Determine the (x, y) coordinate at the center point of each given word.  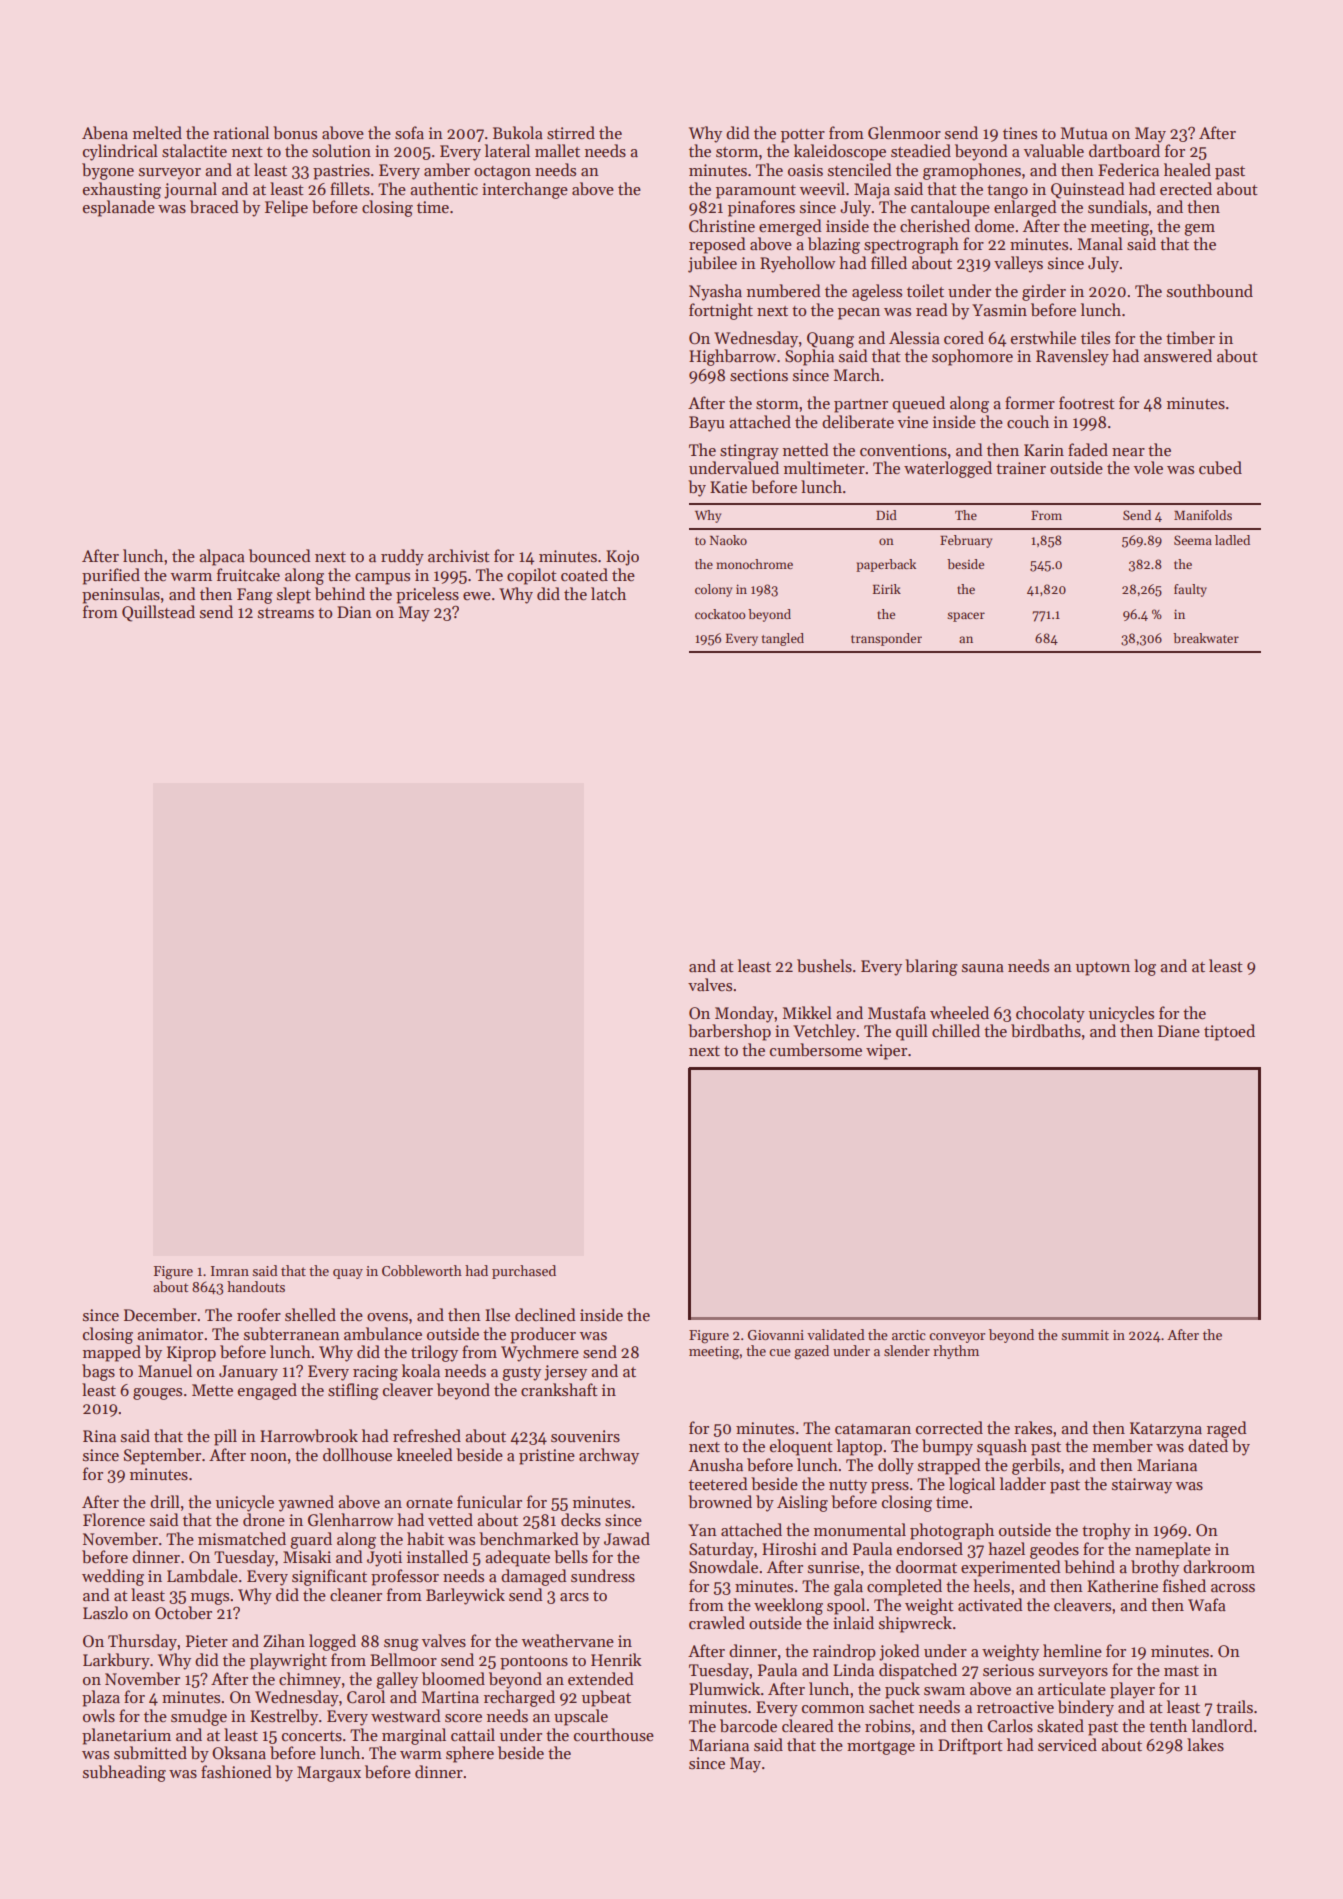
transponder (886, 639)
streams (286, 613)
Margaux (329, 1774)
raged (1227, 1429)
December (160, 1315)
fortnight (721, 311)
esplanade (119, 208)
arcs (574, 1597)
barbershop (729, 1032)
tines (1020, 133)
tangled (783, 639)
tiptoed (1229, 1032)
